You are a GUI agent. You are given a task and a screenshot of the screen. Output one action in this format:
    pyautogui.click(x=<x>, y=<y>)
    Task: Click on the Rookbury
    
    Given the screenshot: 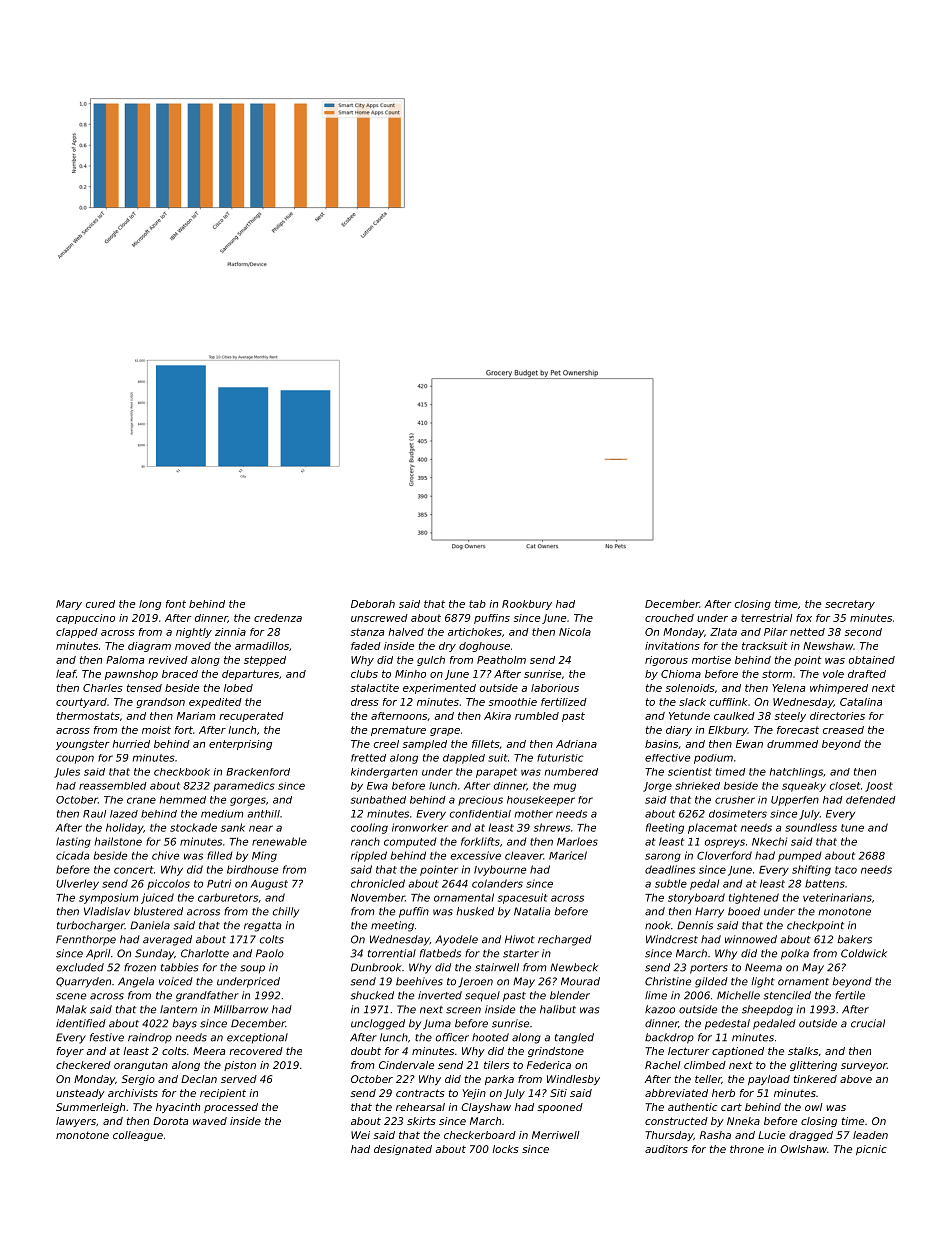 What is the action you would take?
    pyautogui.click(x=527, y=605)
